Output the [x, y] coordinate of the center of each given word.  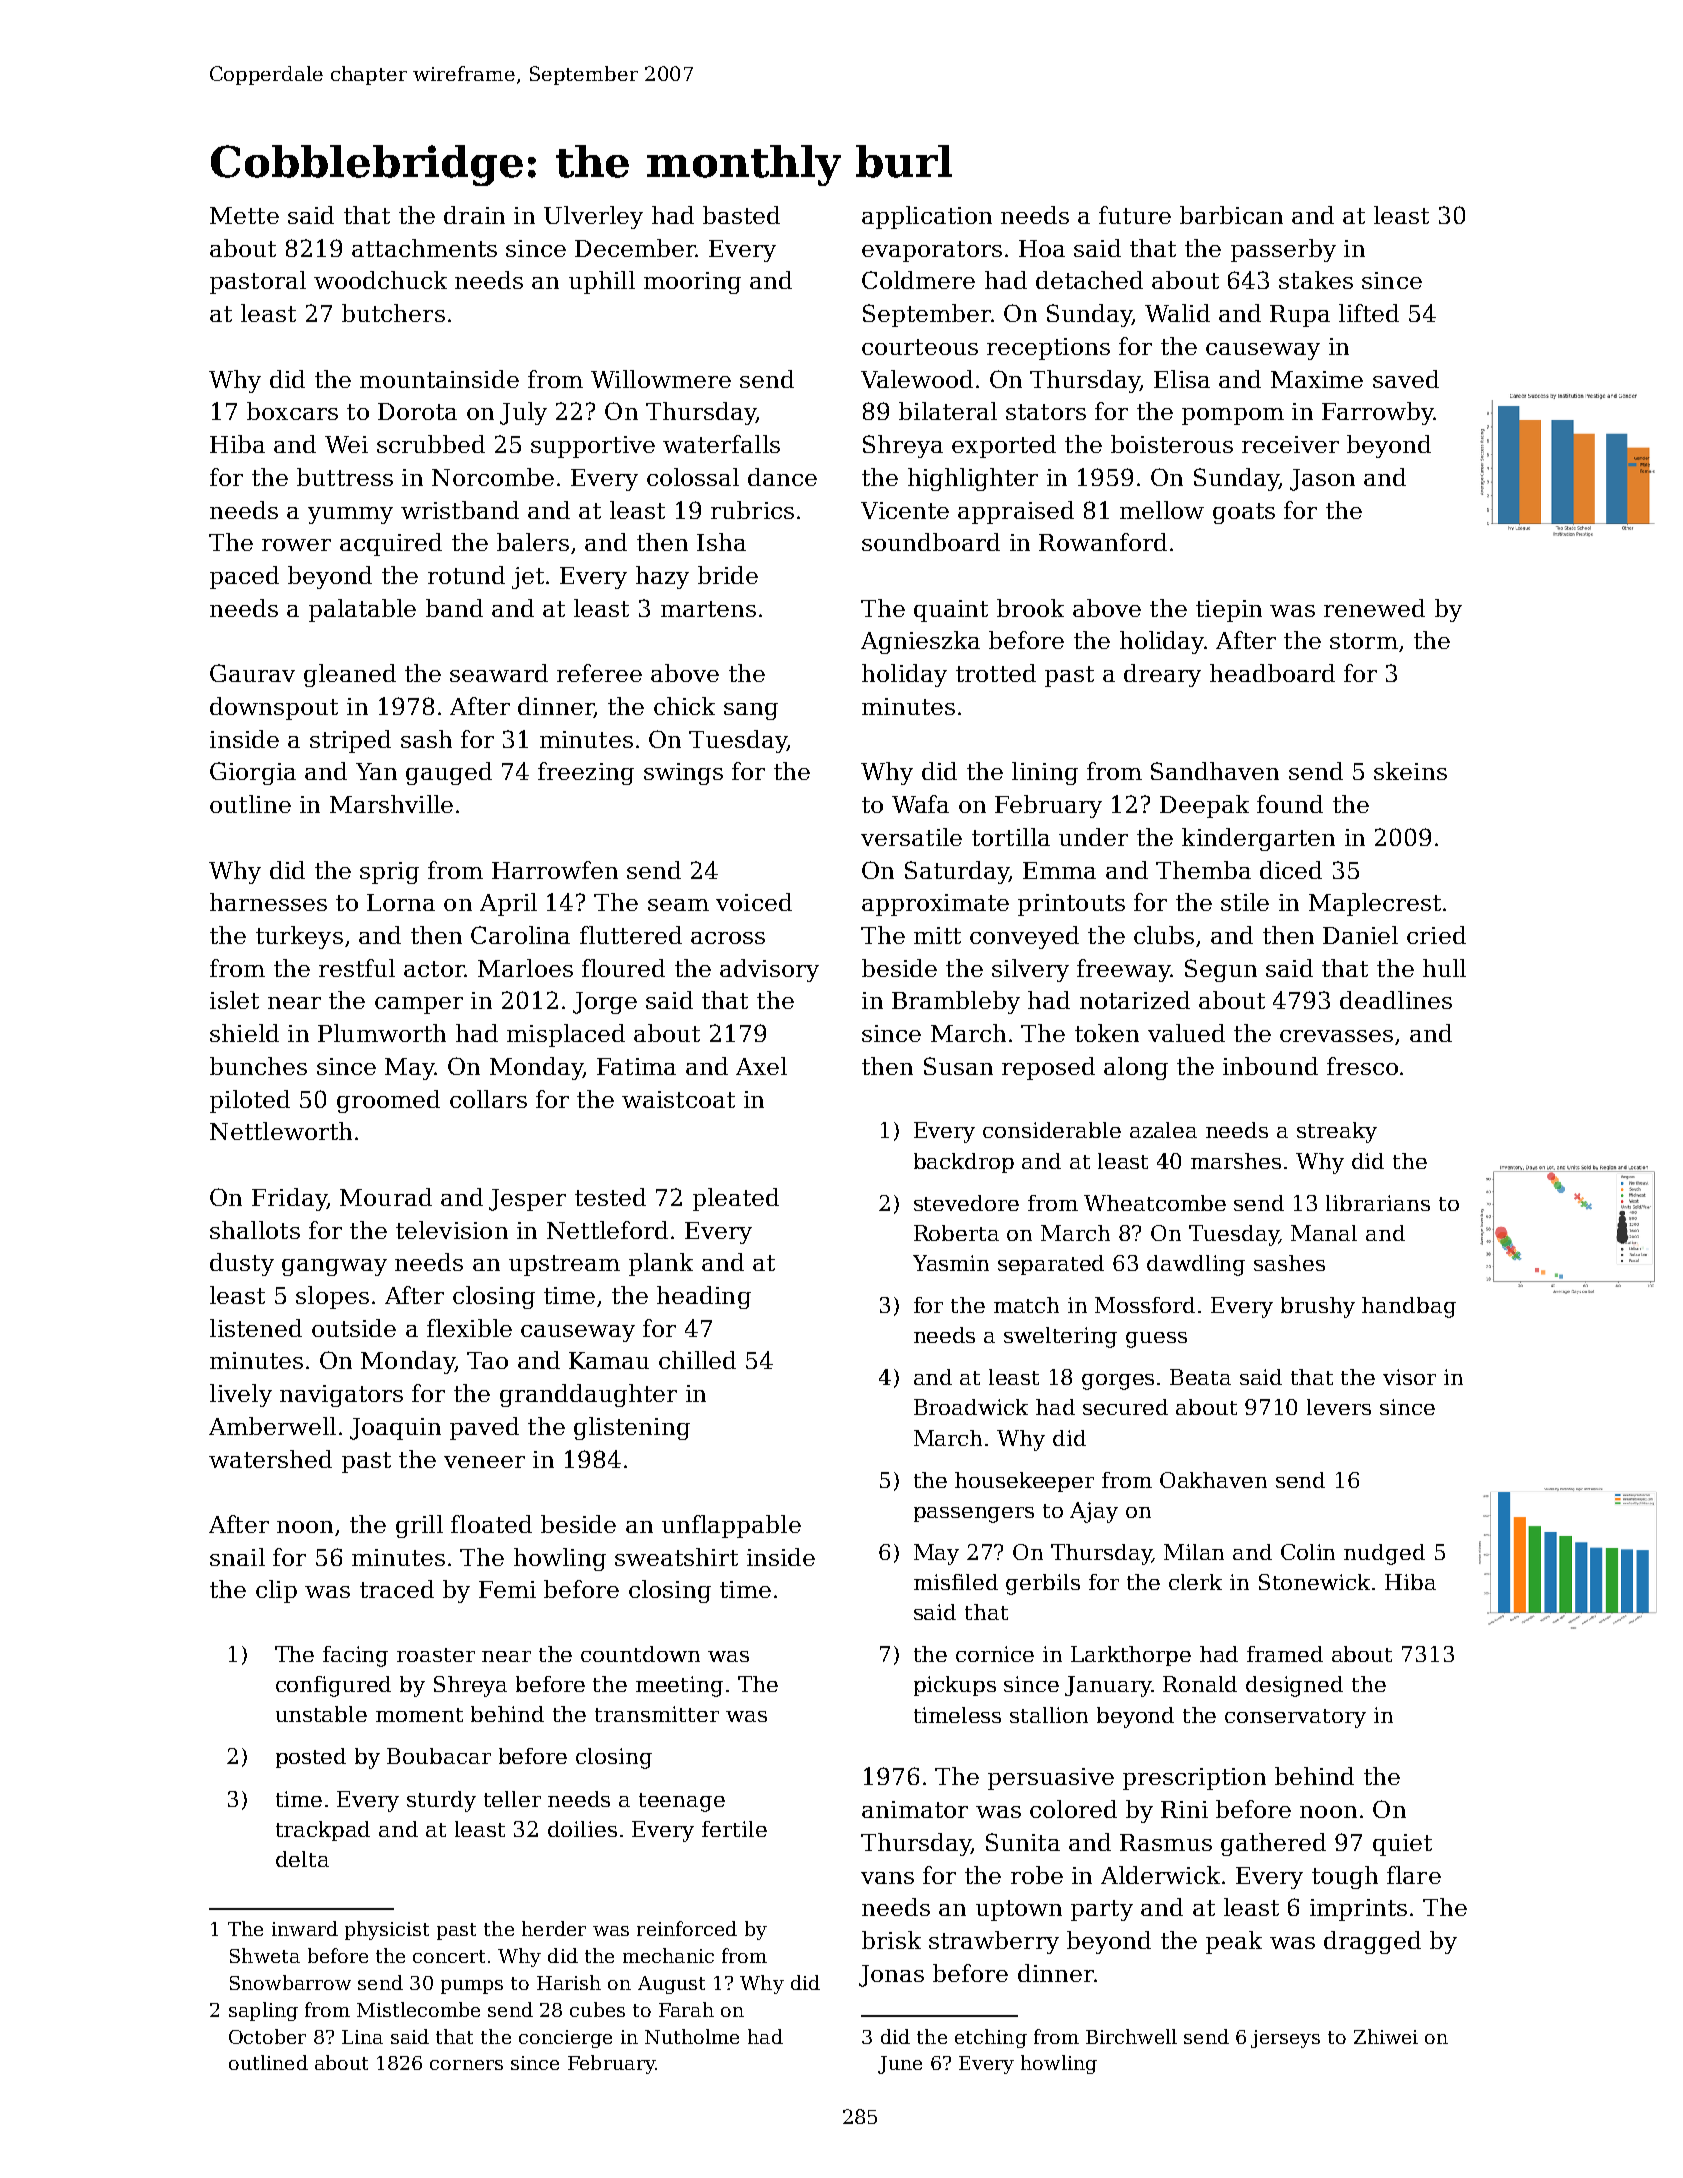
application [927, 217]
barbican [1231, 215]
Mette [244, 215]
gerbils [1043, 1584]
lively [241, 1395]
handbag [1409, 1307]
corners [466, 2065]
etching [991, 2038]
